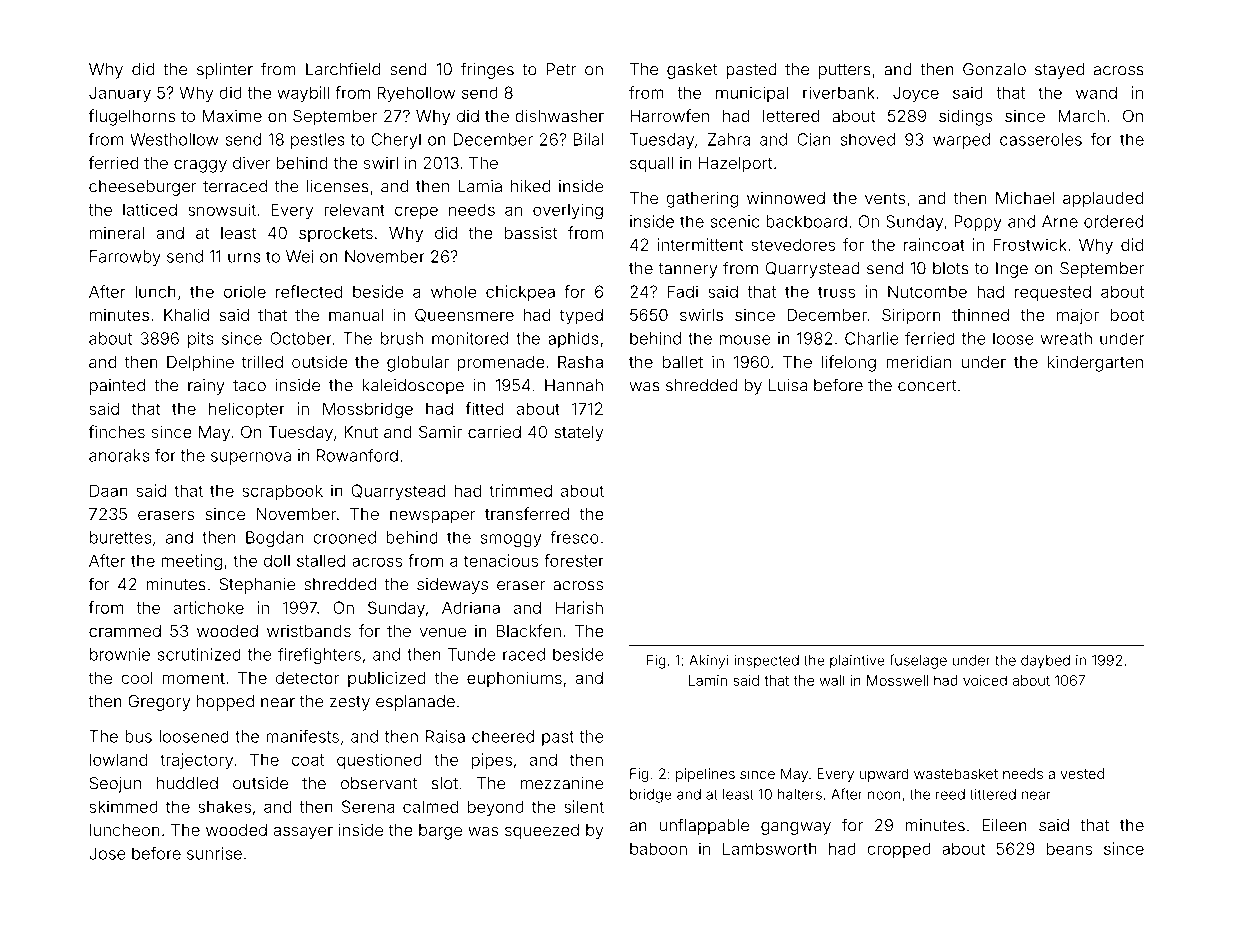 The image size is (1233, 952). What do you see at coordinates (396, 141) in the image?
I see `Cheryl` at bounding box center [396, 141].
